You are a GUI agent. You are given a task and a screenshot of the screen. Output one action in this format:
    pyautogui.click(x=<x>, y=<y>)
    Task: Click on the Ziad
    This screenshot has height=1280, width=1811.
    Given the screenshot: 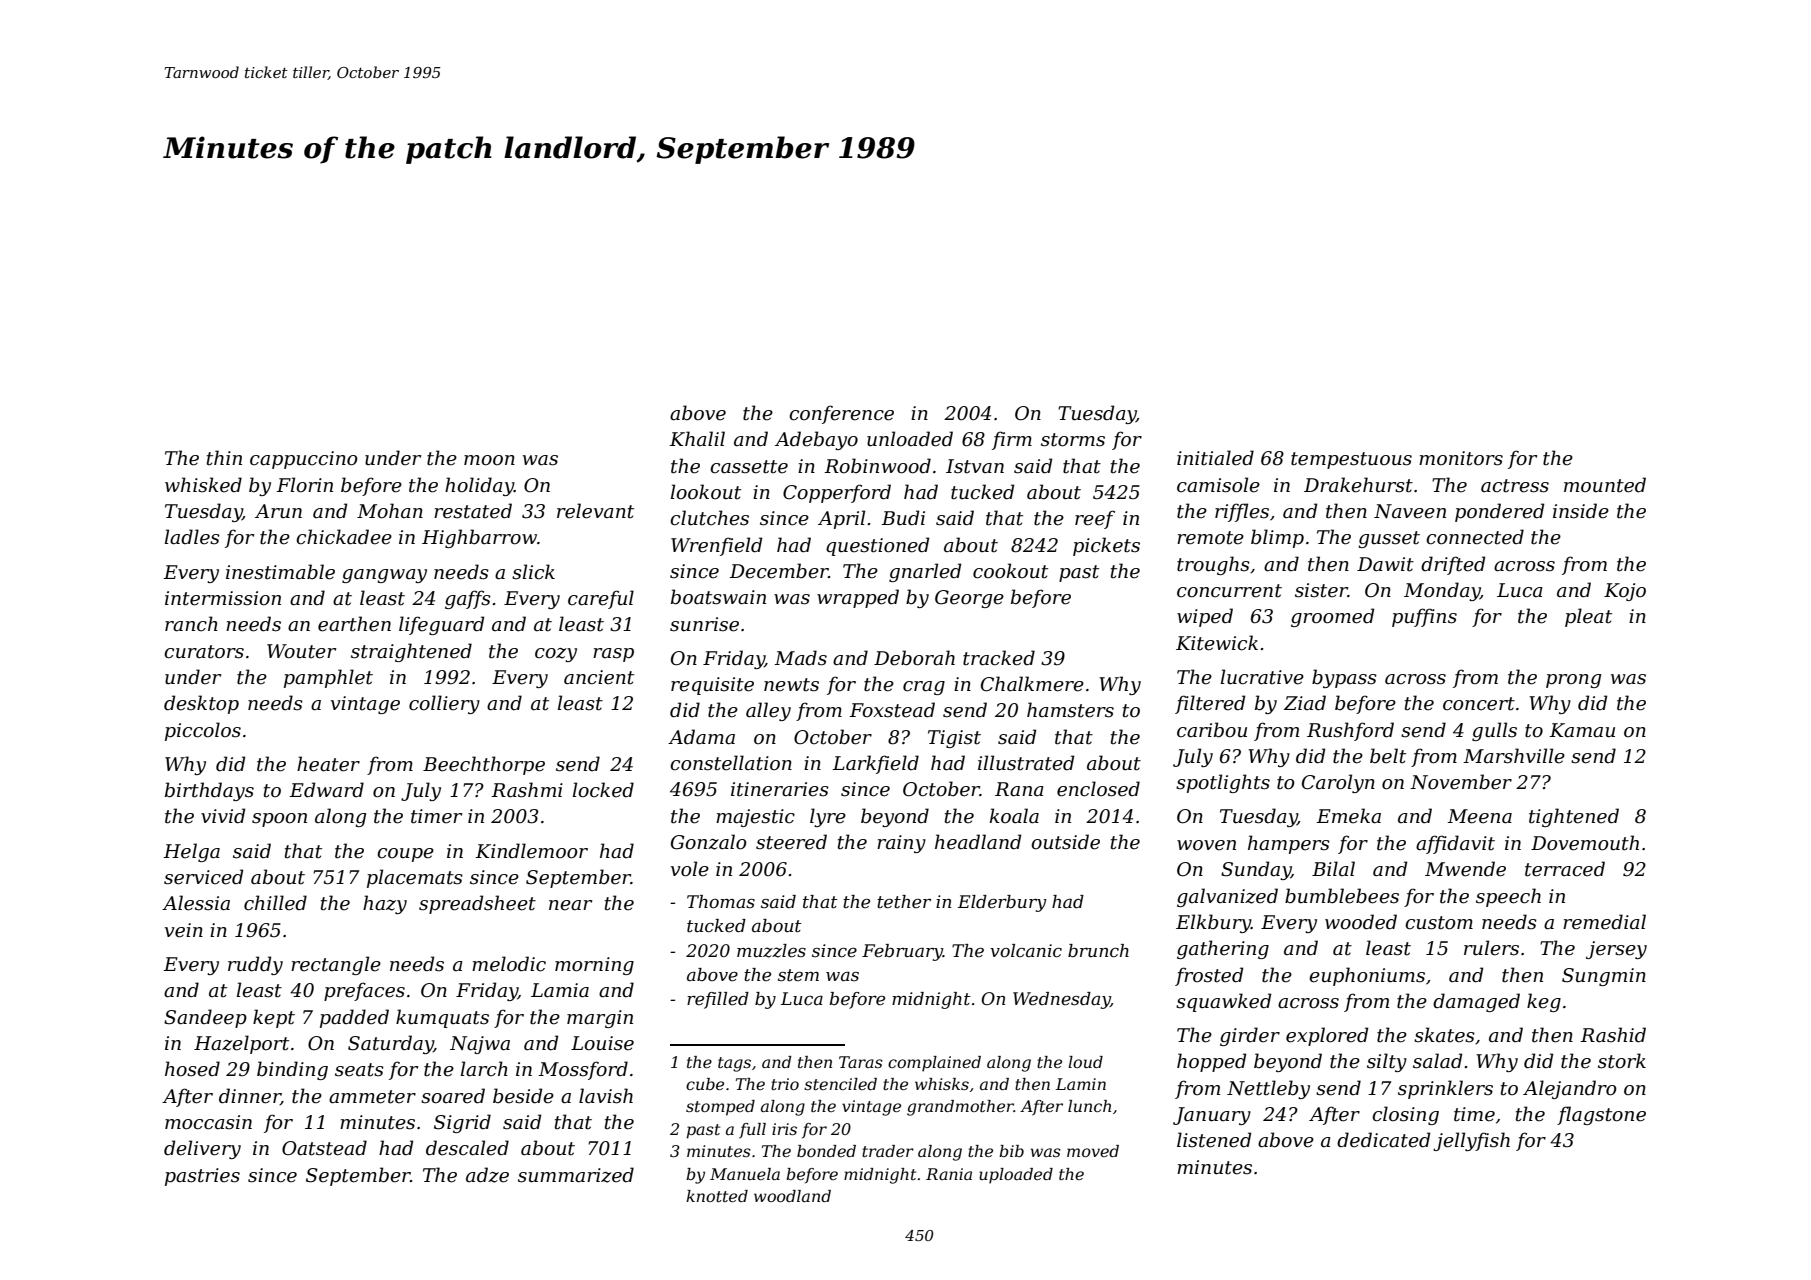 What is the action you would take?
    pyautogui.click(x=1305, y=703)
